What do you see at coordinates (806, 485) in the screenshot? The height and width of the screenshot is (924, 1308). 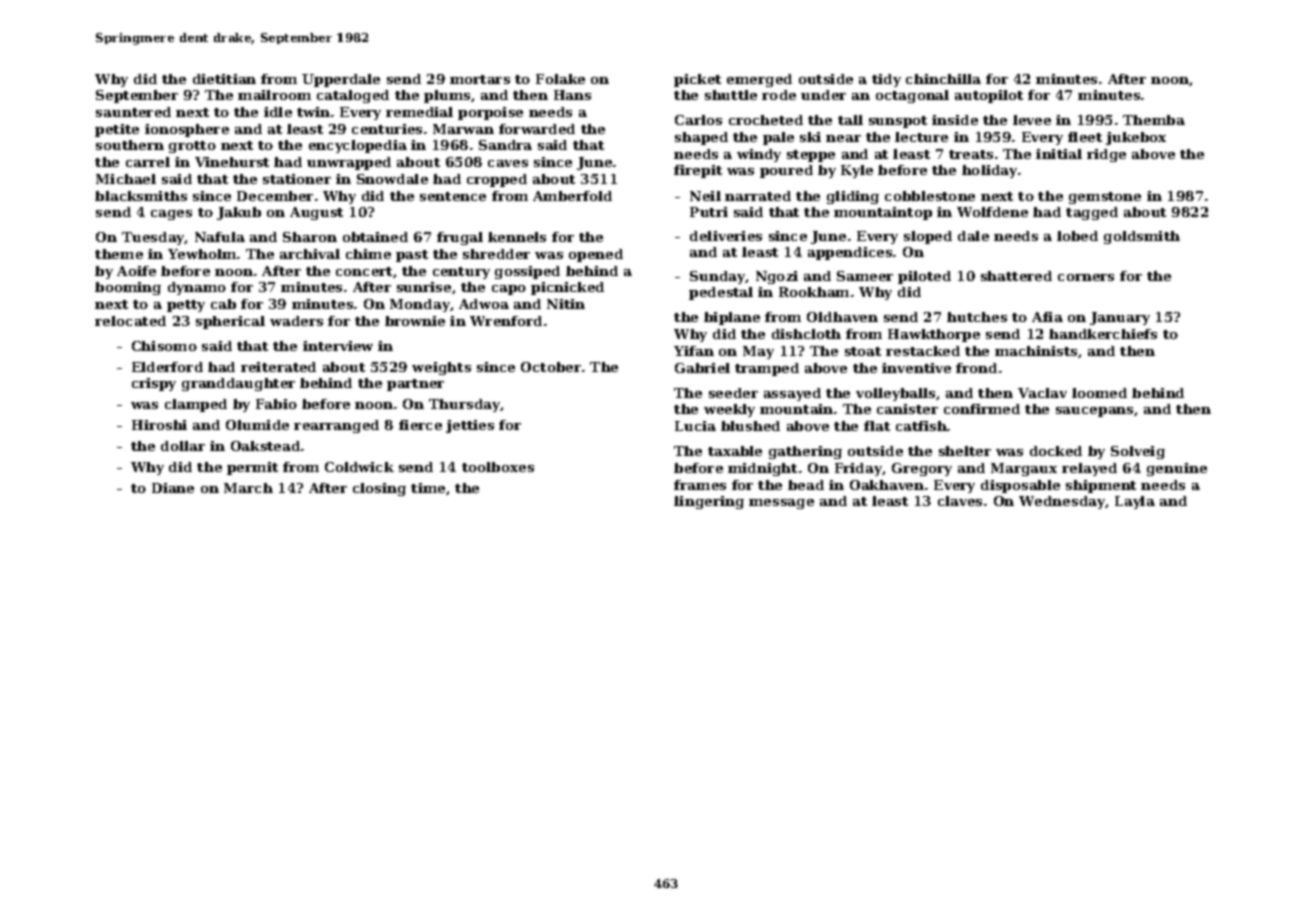 I see `bead` at bounding box center [806, 485].
